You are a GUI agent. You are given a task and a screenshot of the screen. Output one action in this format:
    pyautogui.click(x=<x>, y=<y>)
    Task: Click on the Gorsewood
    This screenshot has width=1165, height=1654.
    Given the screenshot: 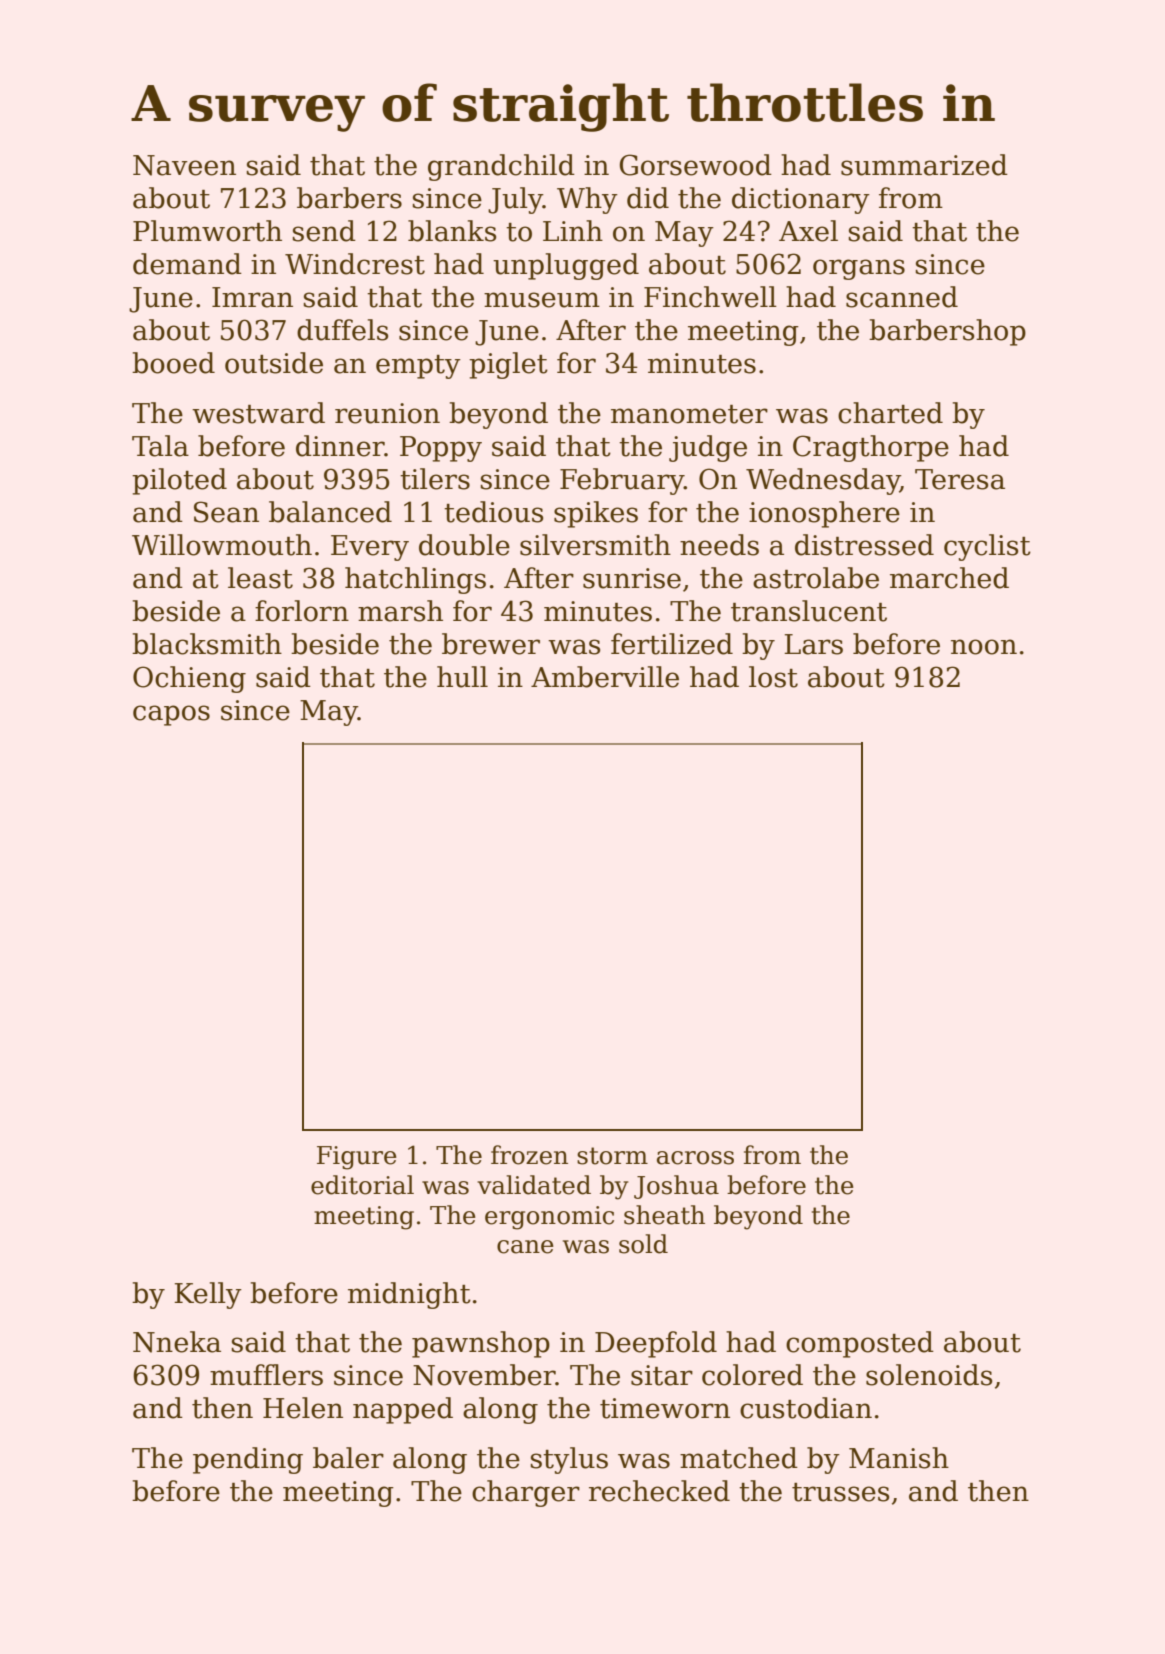 What is the action you would take?
    pyautogui.click(x=696, y=165)
